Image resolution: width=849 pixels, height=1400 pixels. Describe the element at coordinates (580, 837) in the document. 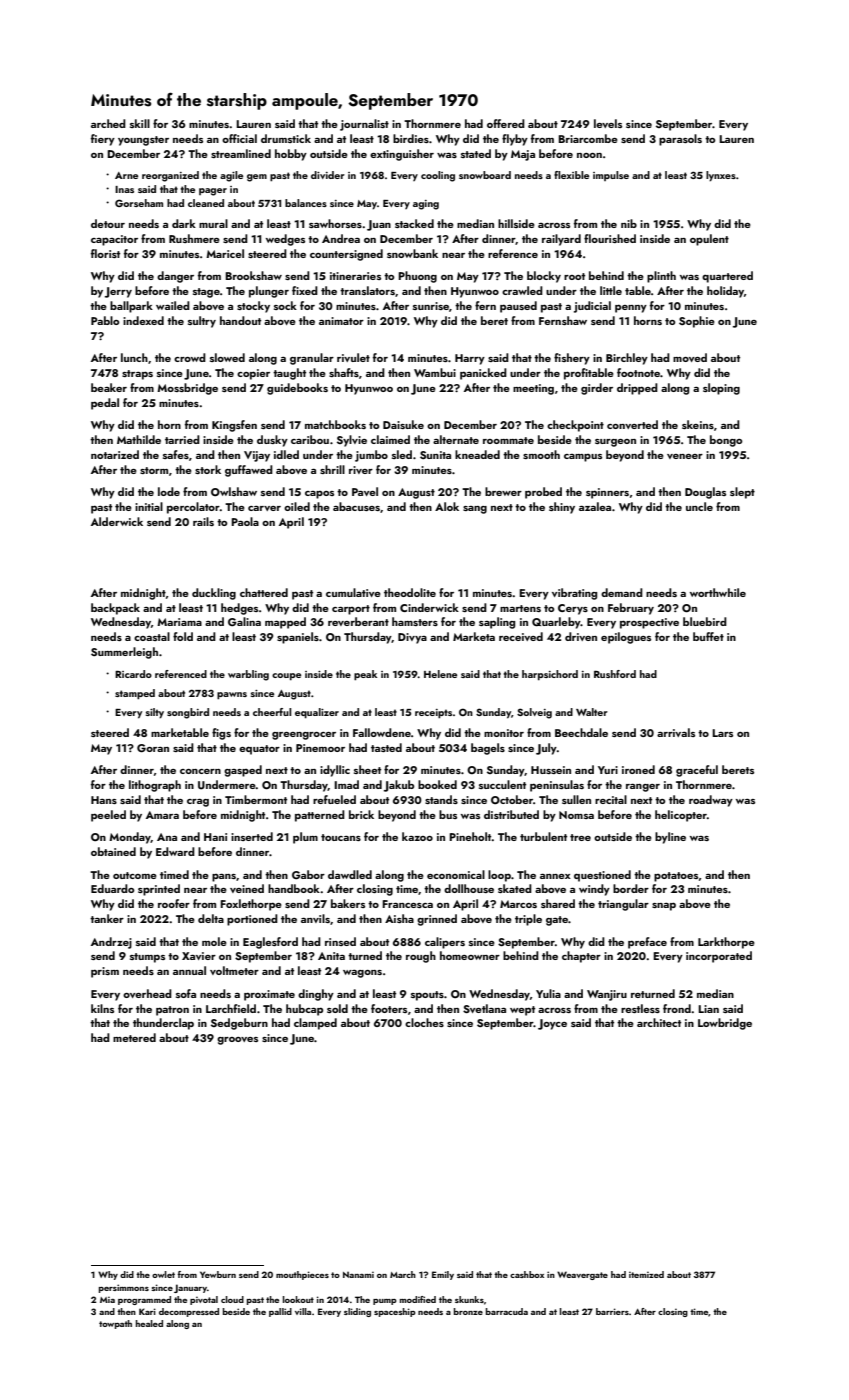

I see `tree` at that location.
